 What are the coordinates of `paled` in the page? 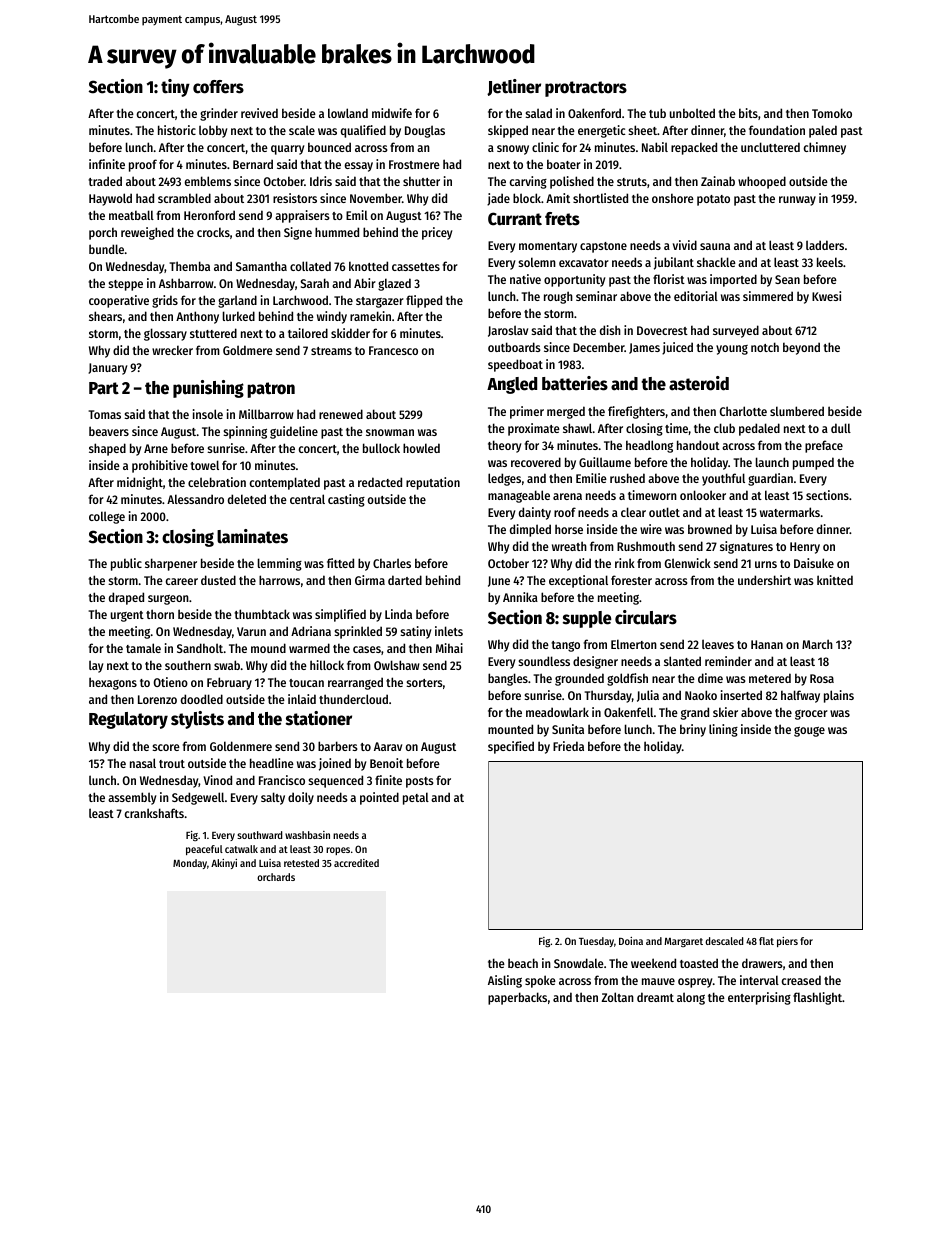 It's located at (823, 131).
